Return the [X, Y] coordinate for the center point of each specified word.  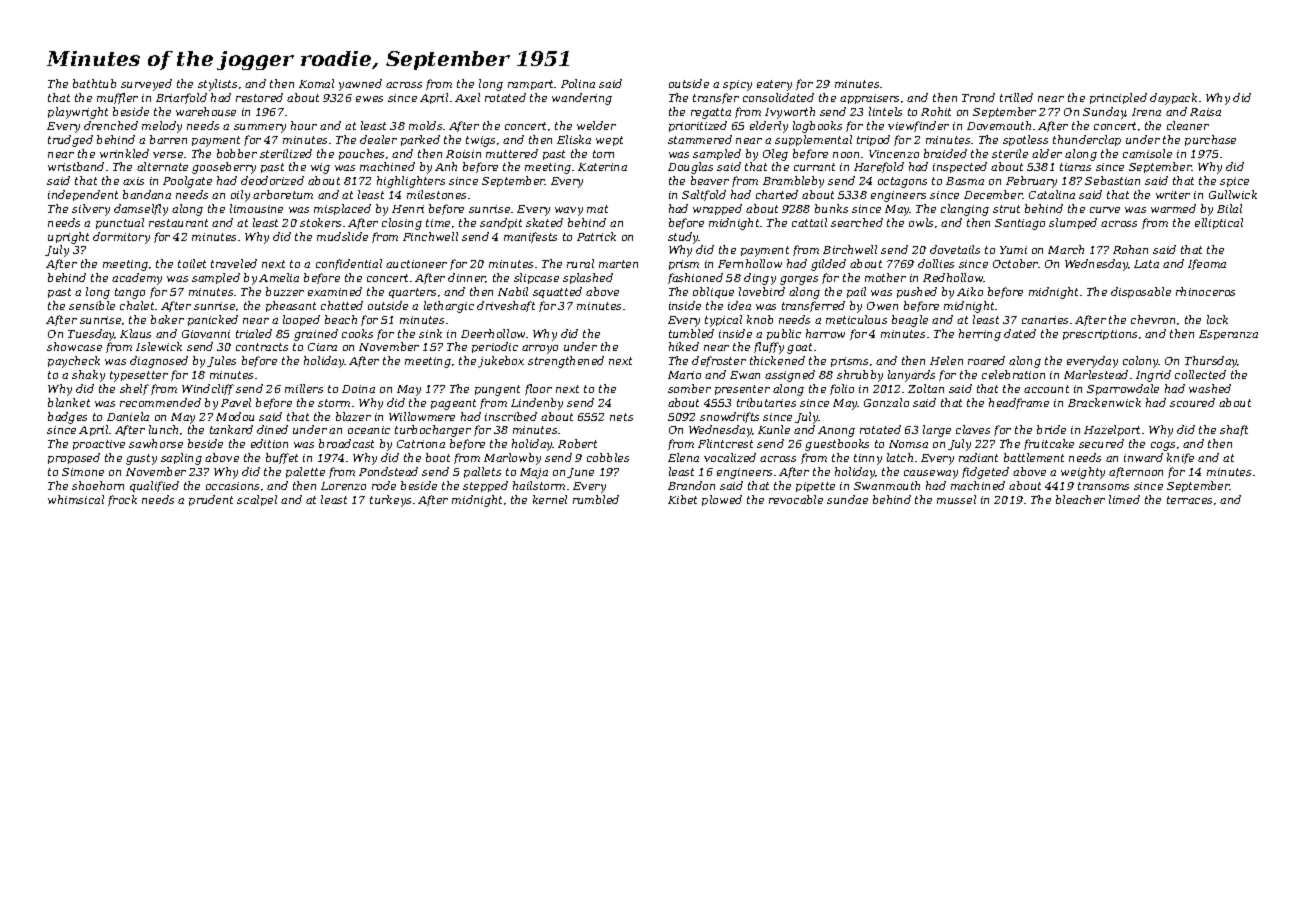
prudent [211, 500]
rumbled [596, 499]
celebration [1013, 374]
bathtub [94, 83]
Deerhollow [493, 333]
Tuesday [91, 335]
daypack [1173, 99]
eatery [774, 85]
